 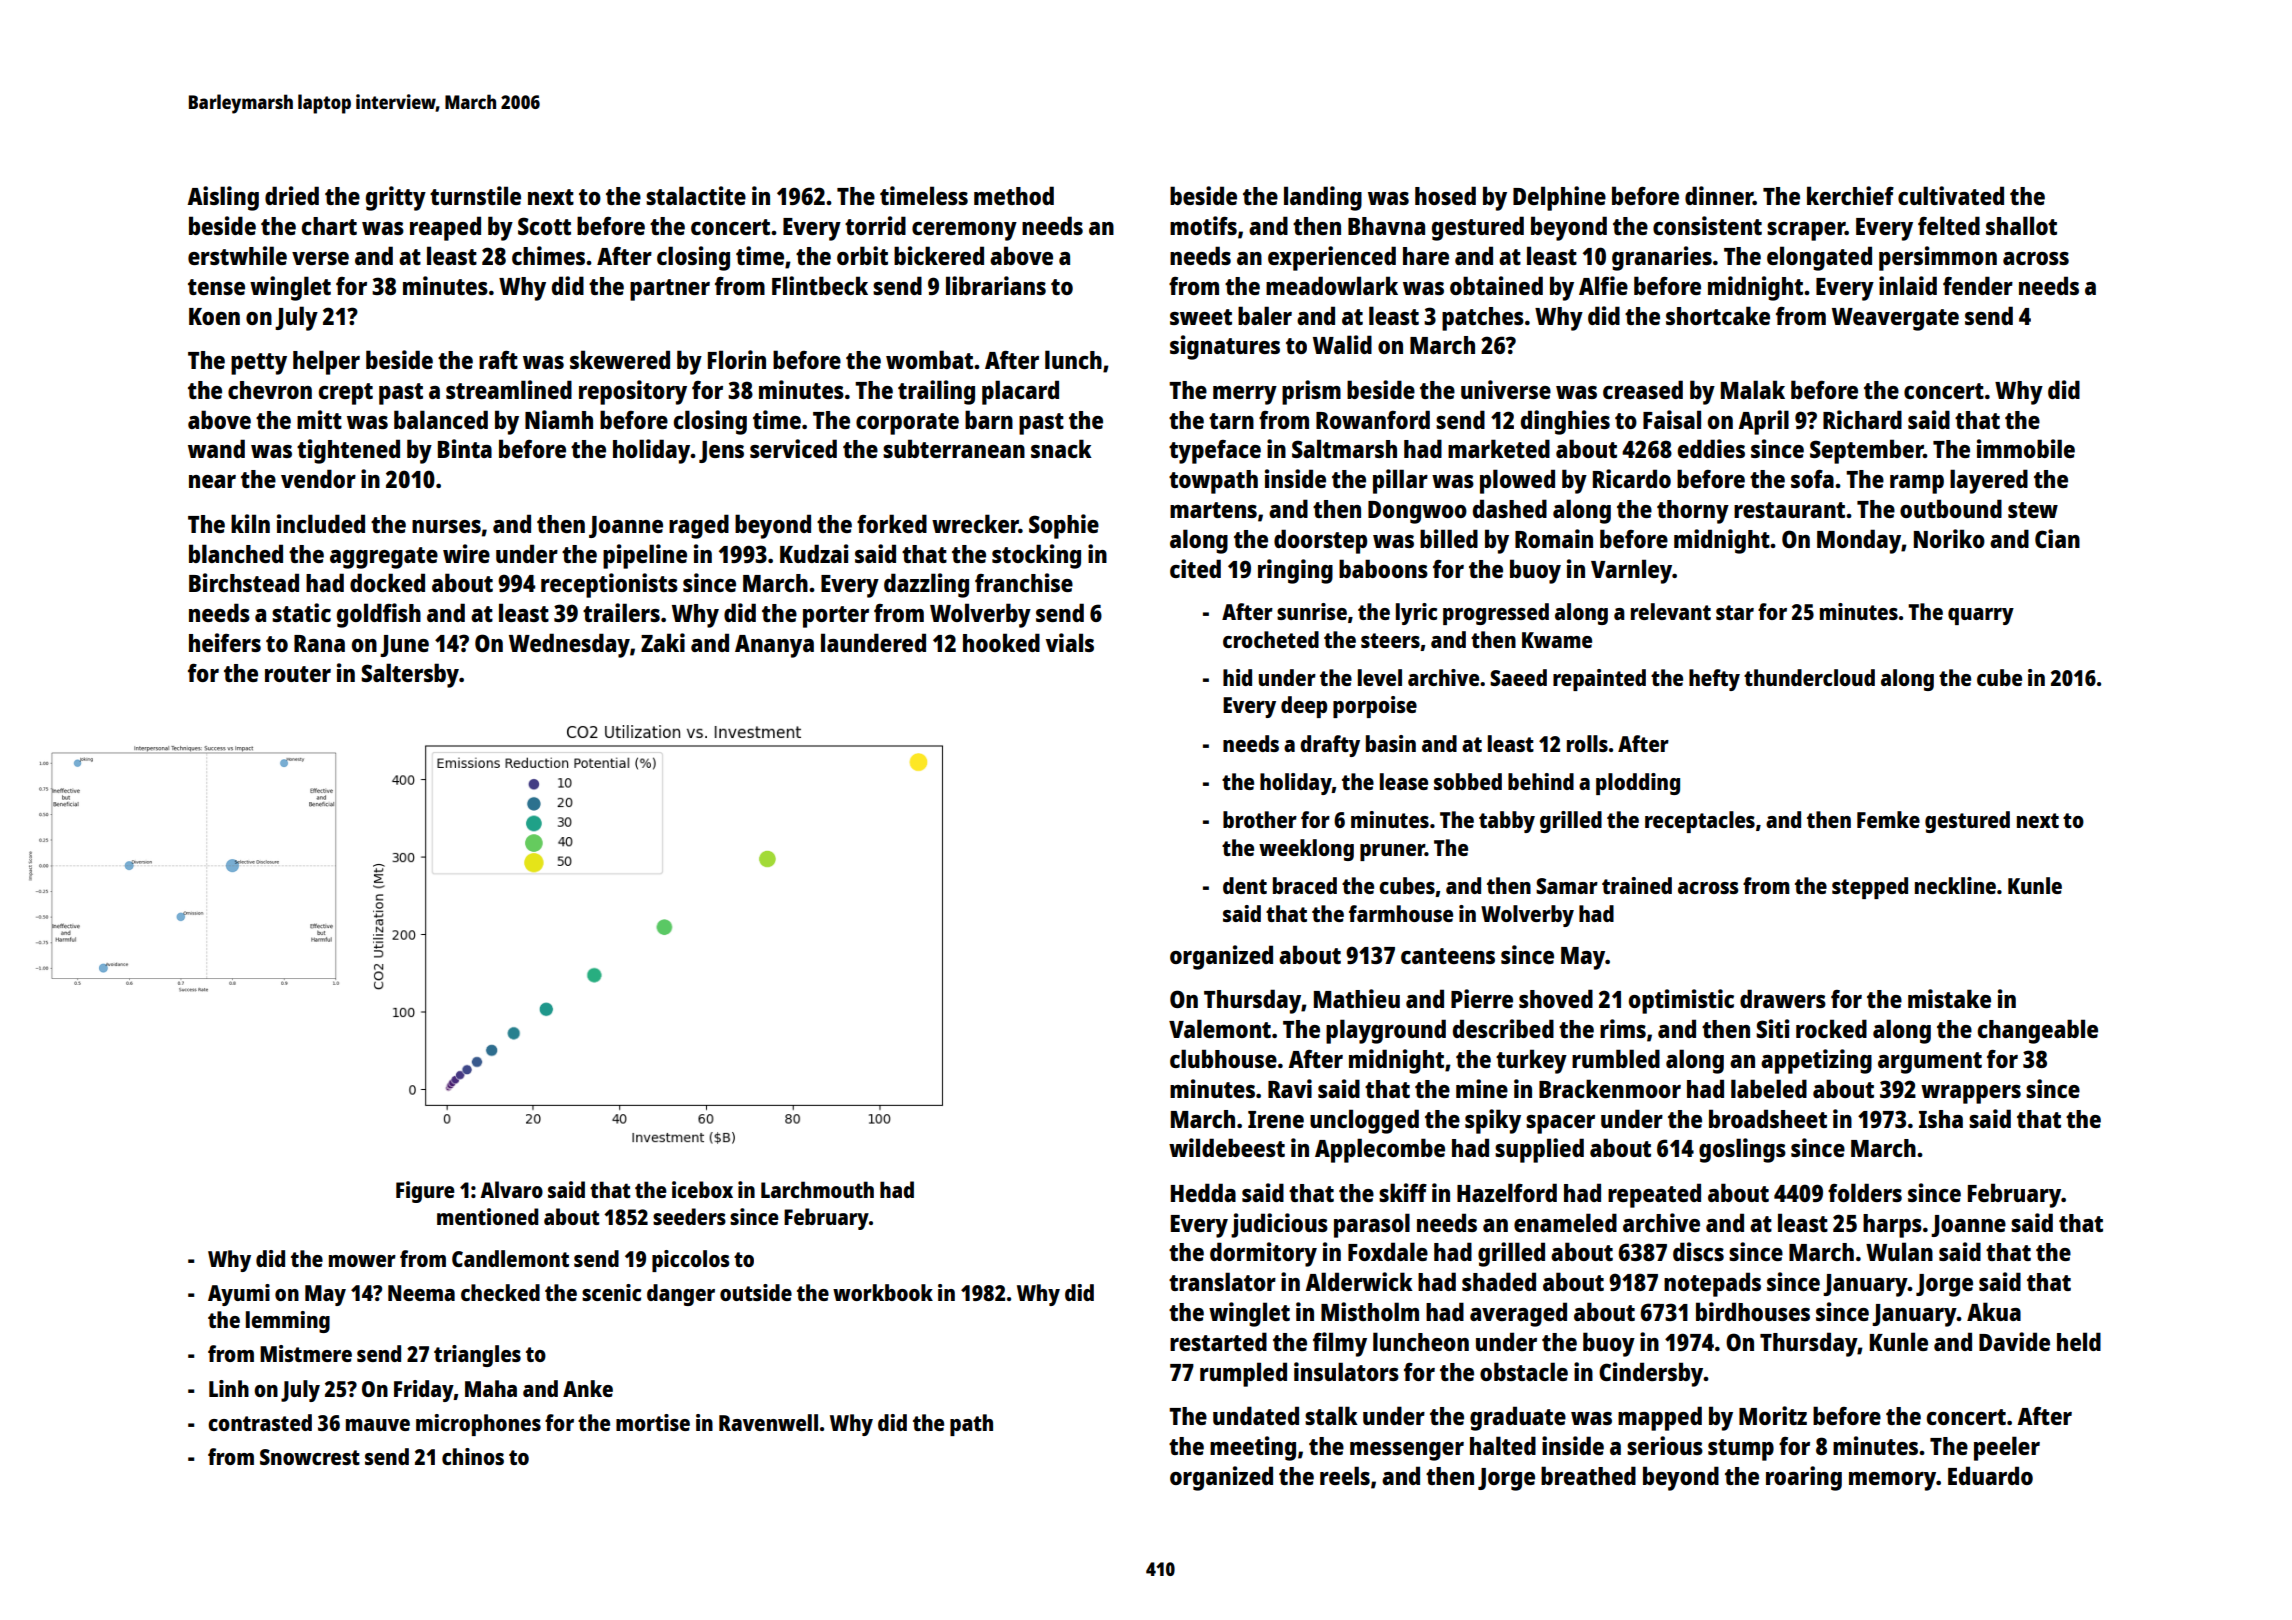 What do you see at coordinates (1888, 819) in the document?
I see `Femke` at bounding box center [1888, 819].
